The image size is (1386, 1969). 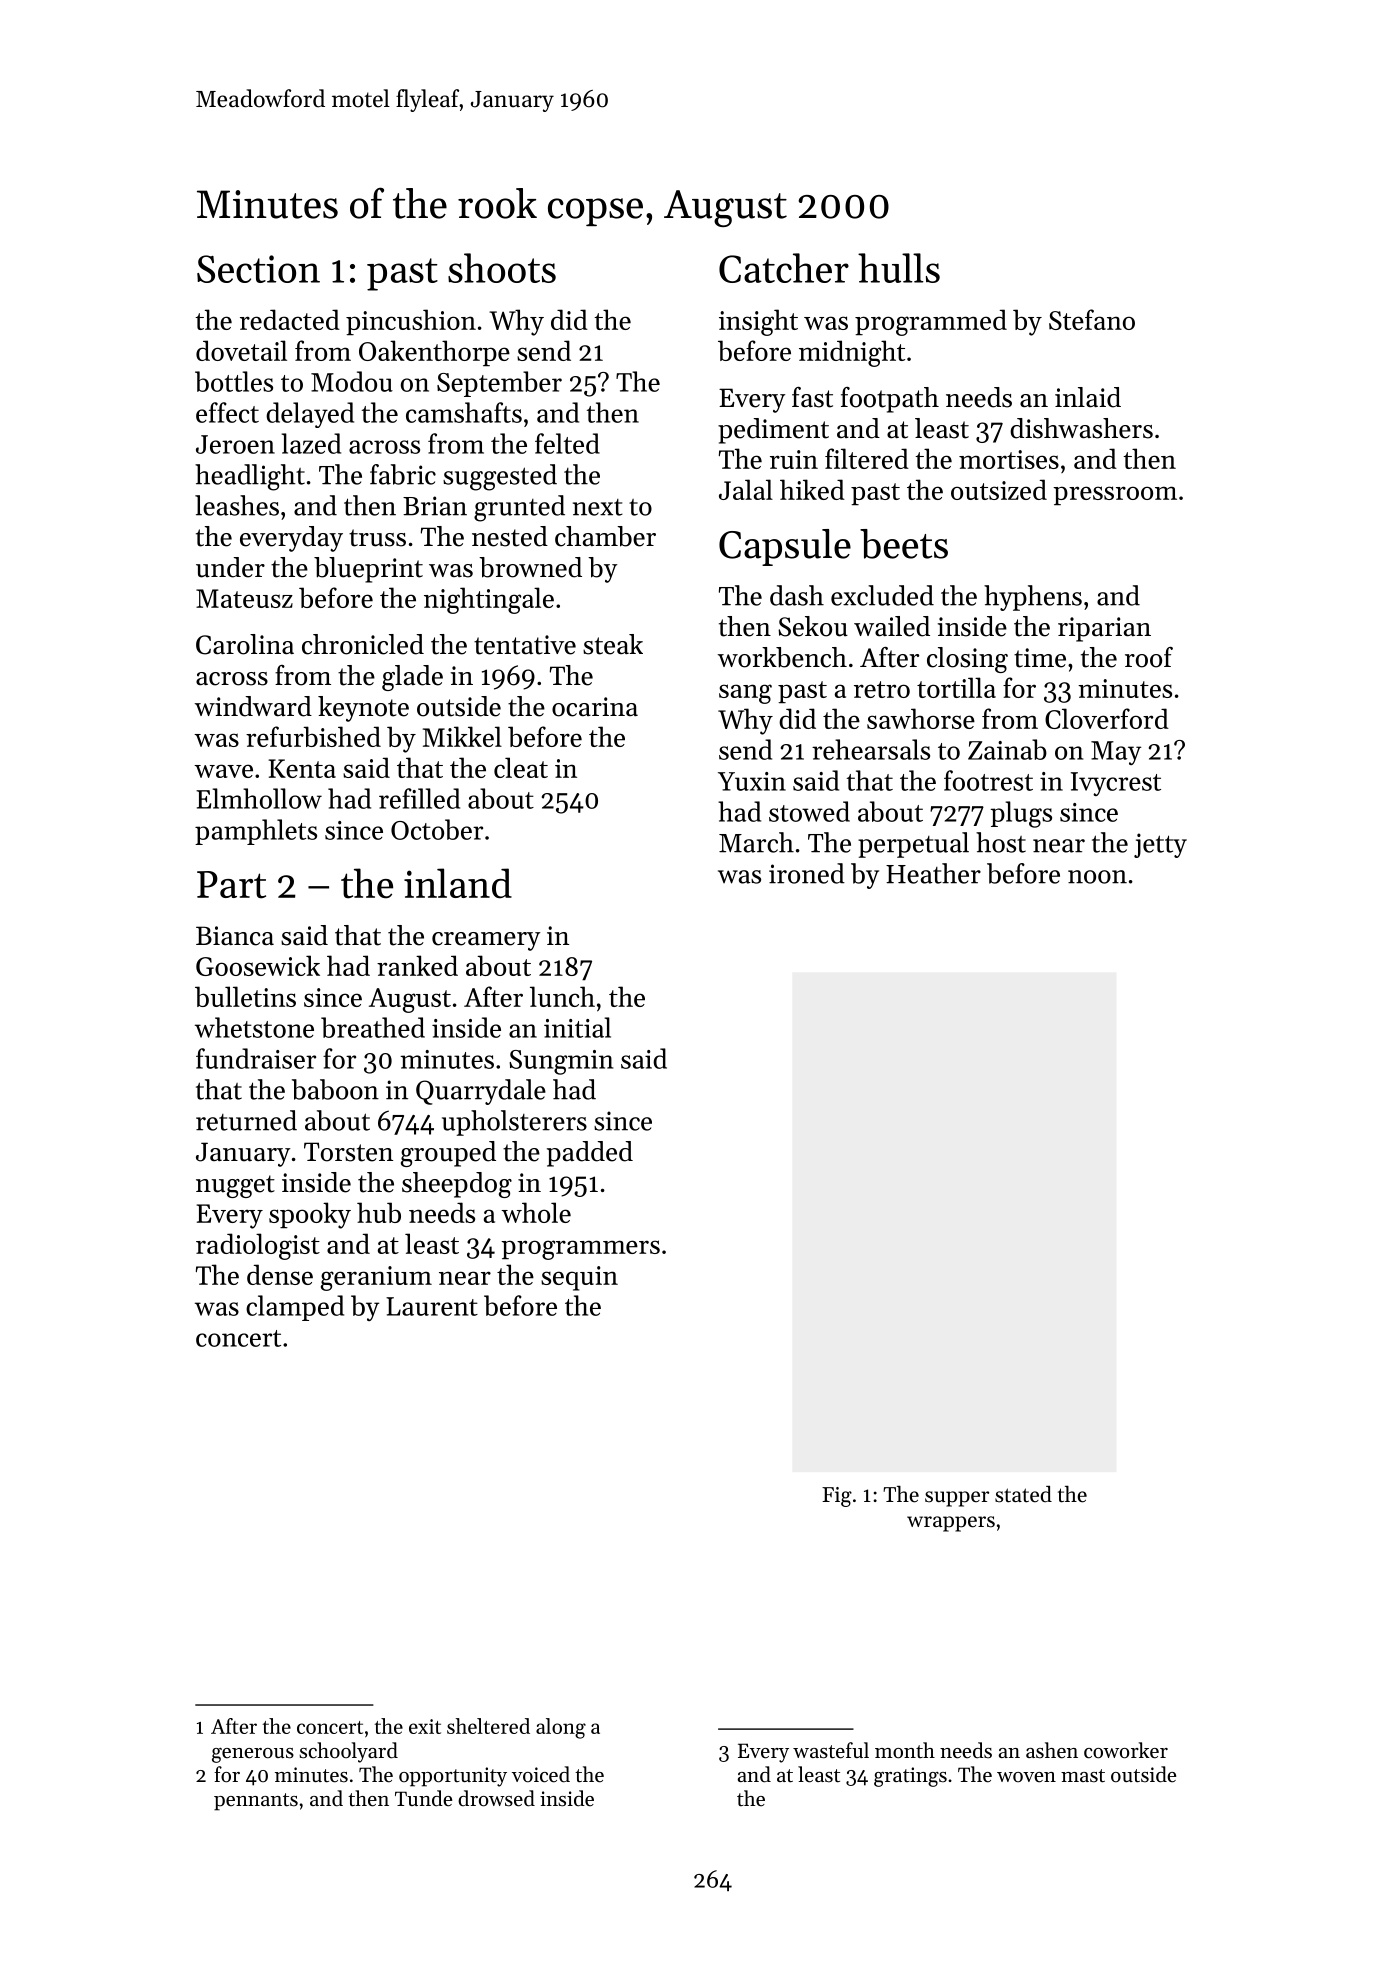 I want to click on exit, so click(x=425, y=1726).
